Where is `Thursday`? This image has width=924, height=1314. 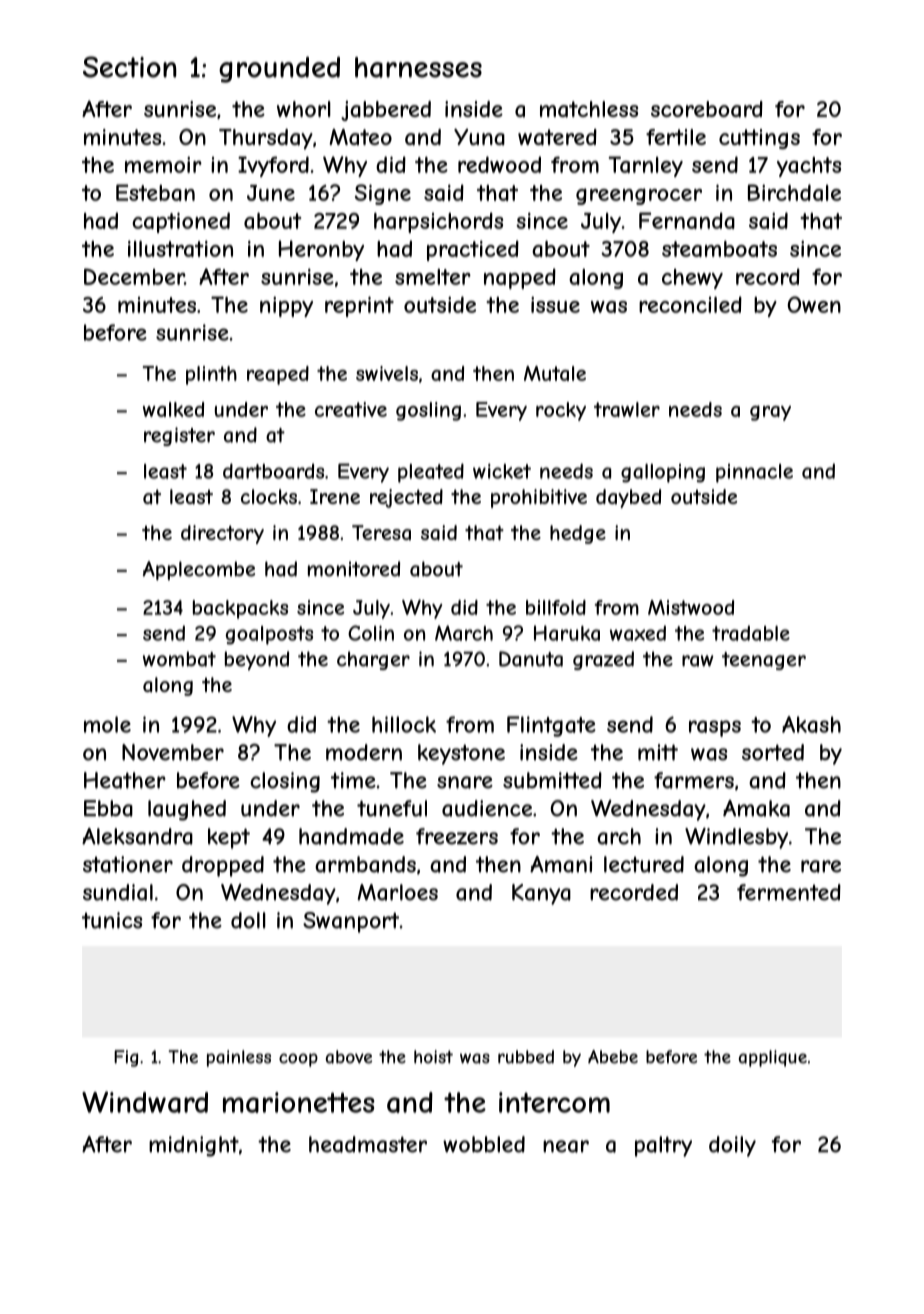 Thursday is located at coordinates (266, 139).
